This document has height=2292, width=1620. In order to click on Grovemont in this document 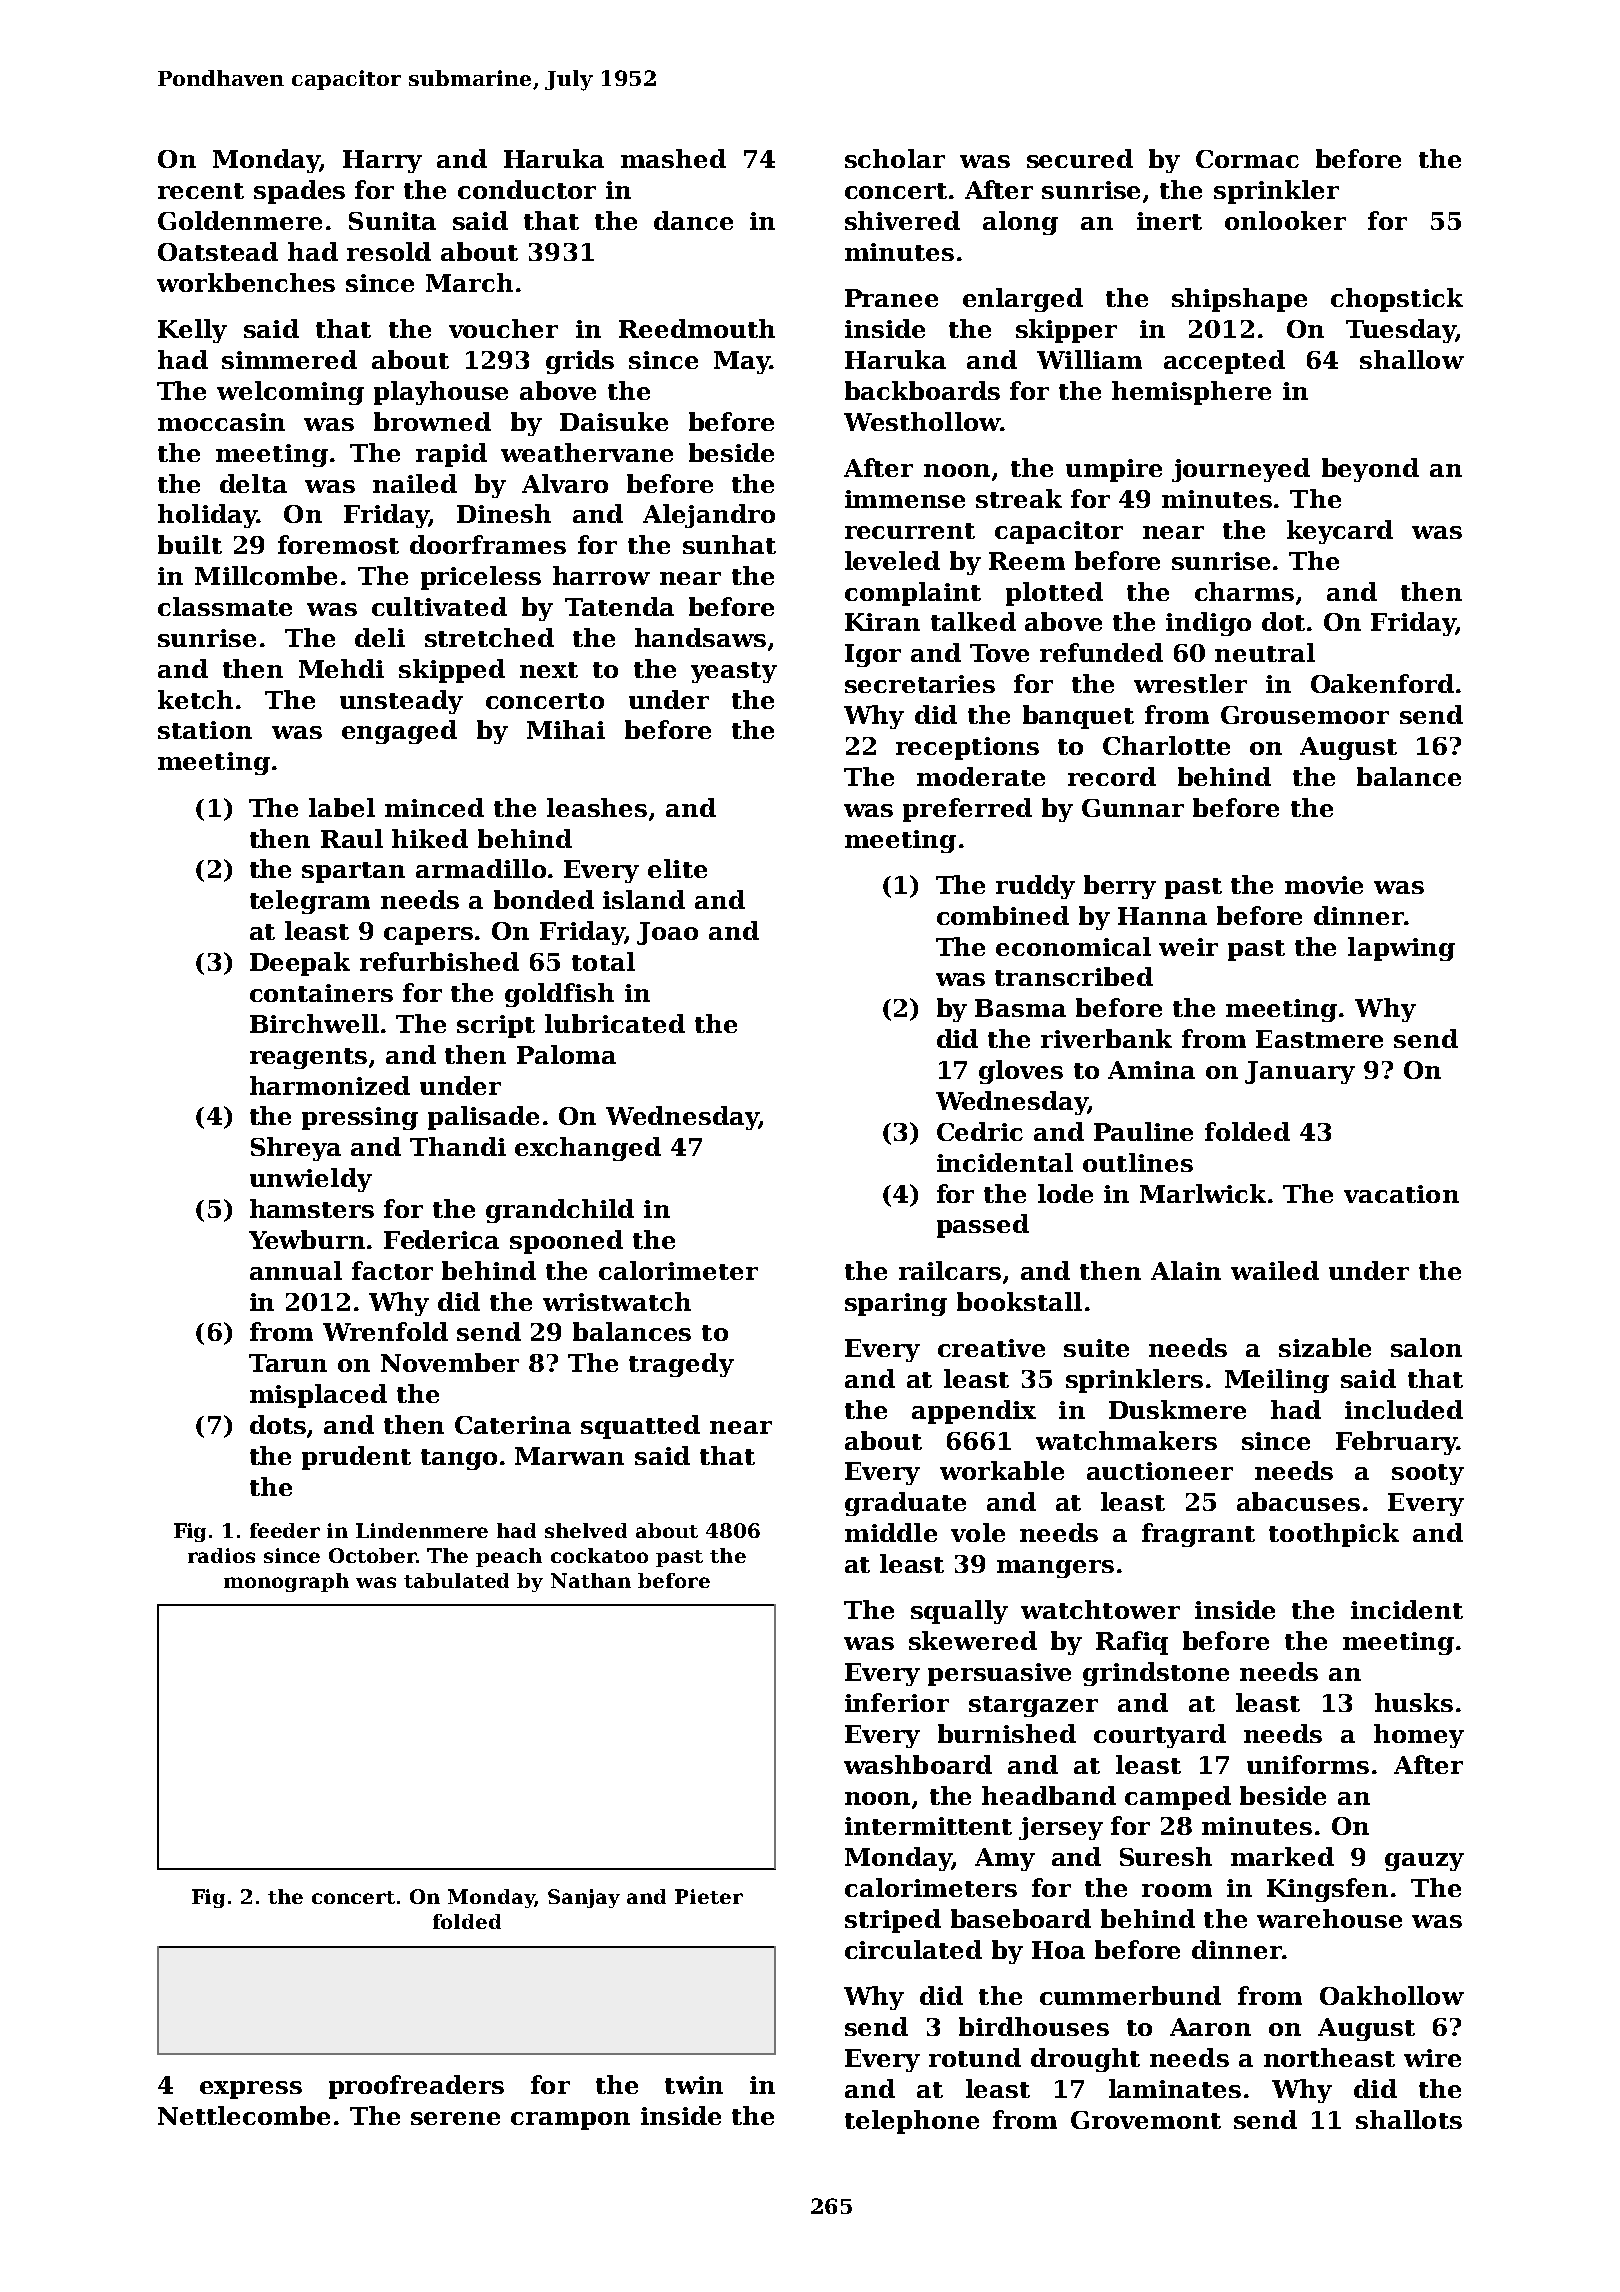, I will do `click(1146, 2120)`.
